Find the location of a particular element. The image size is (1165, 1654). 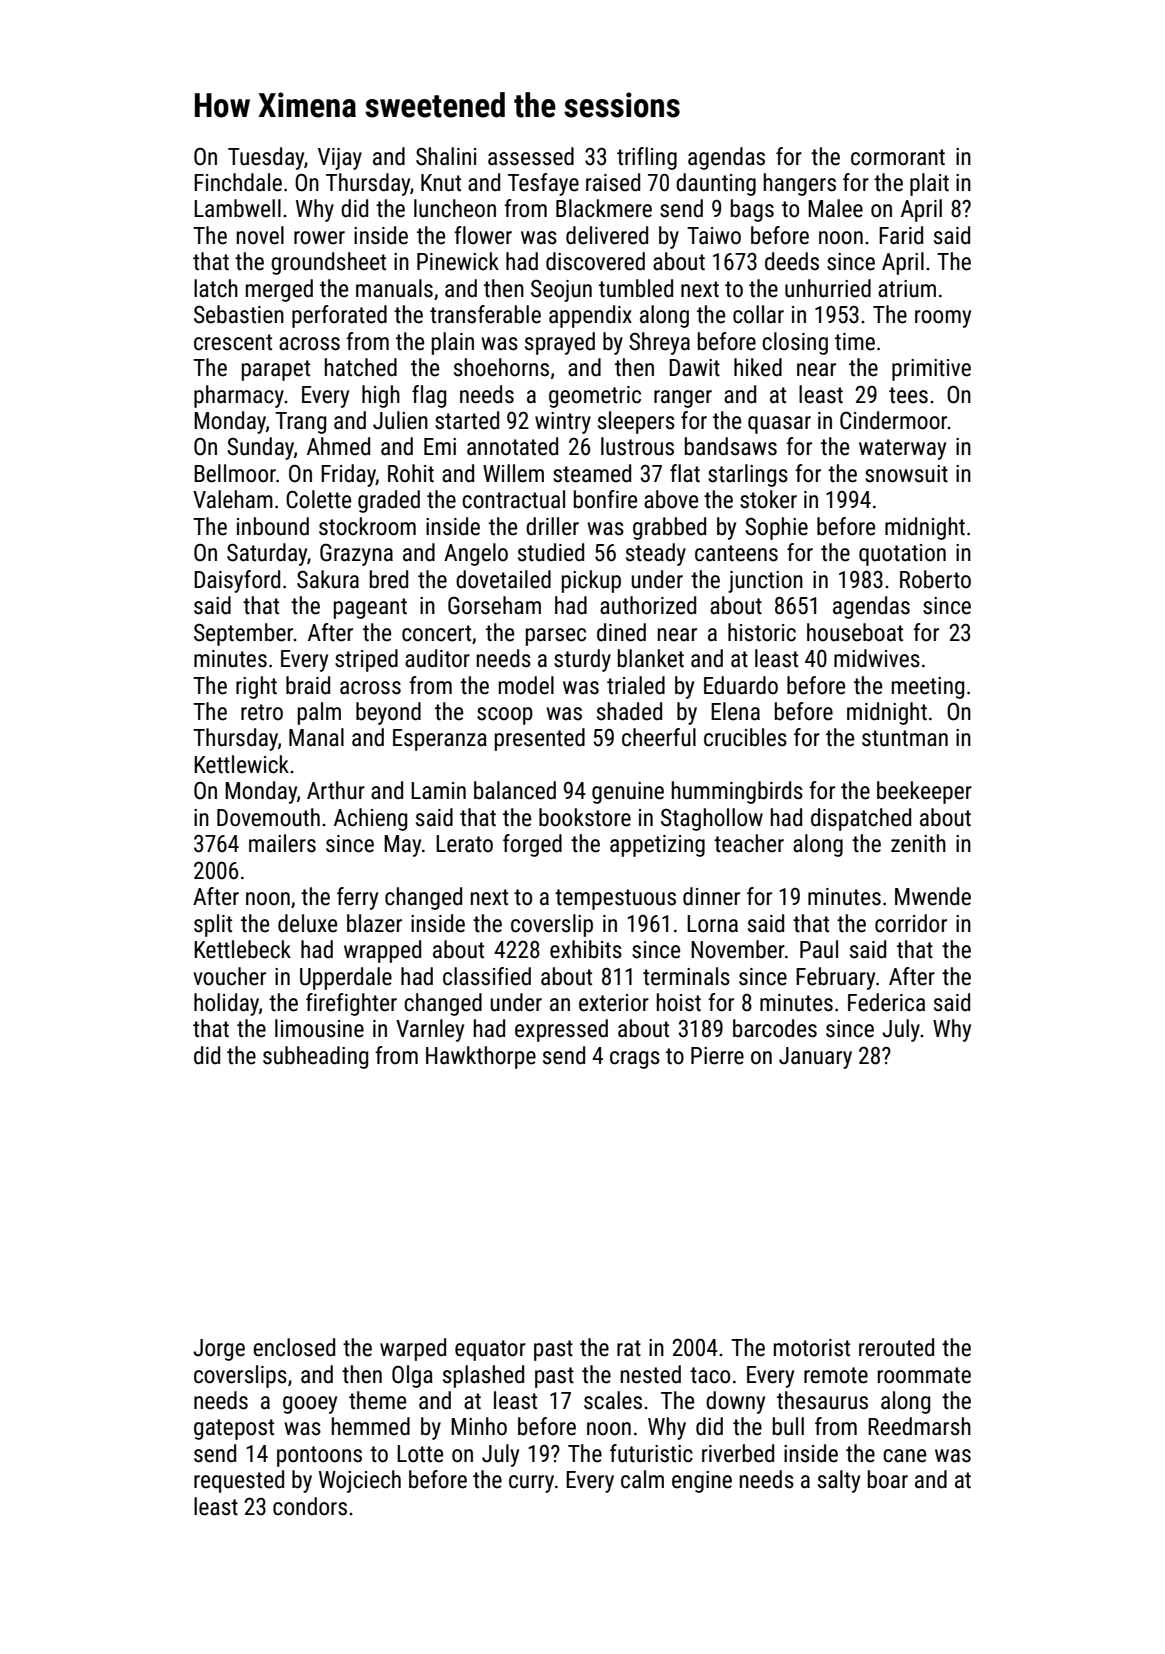

plait is located at coordinates (929, 184).
